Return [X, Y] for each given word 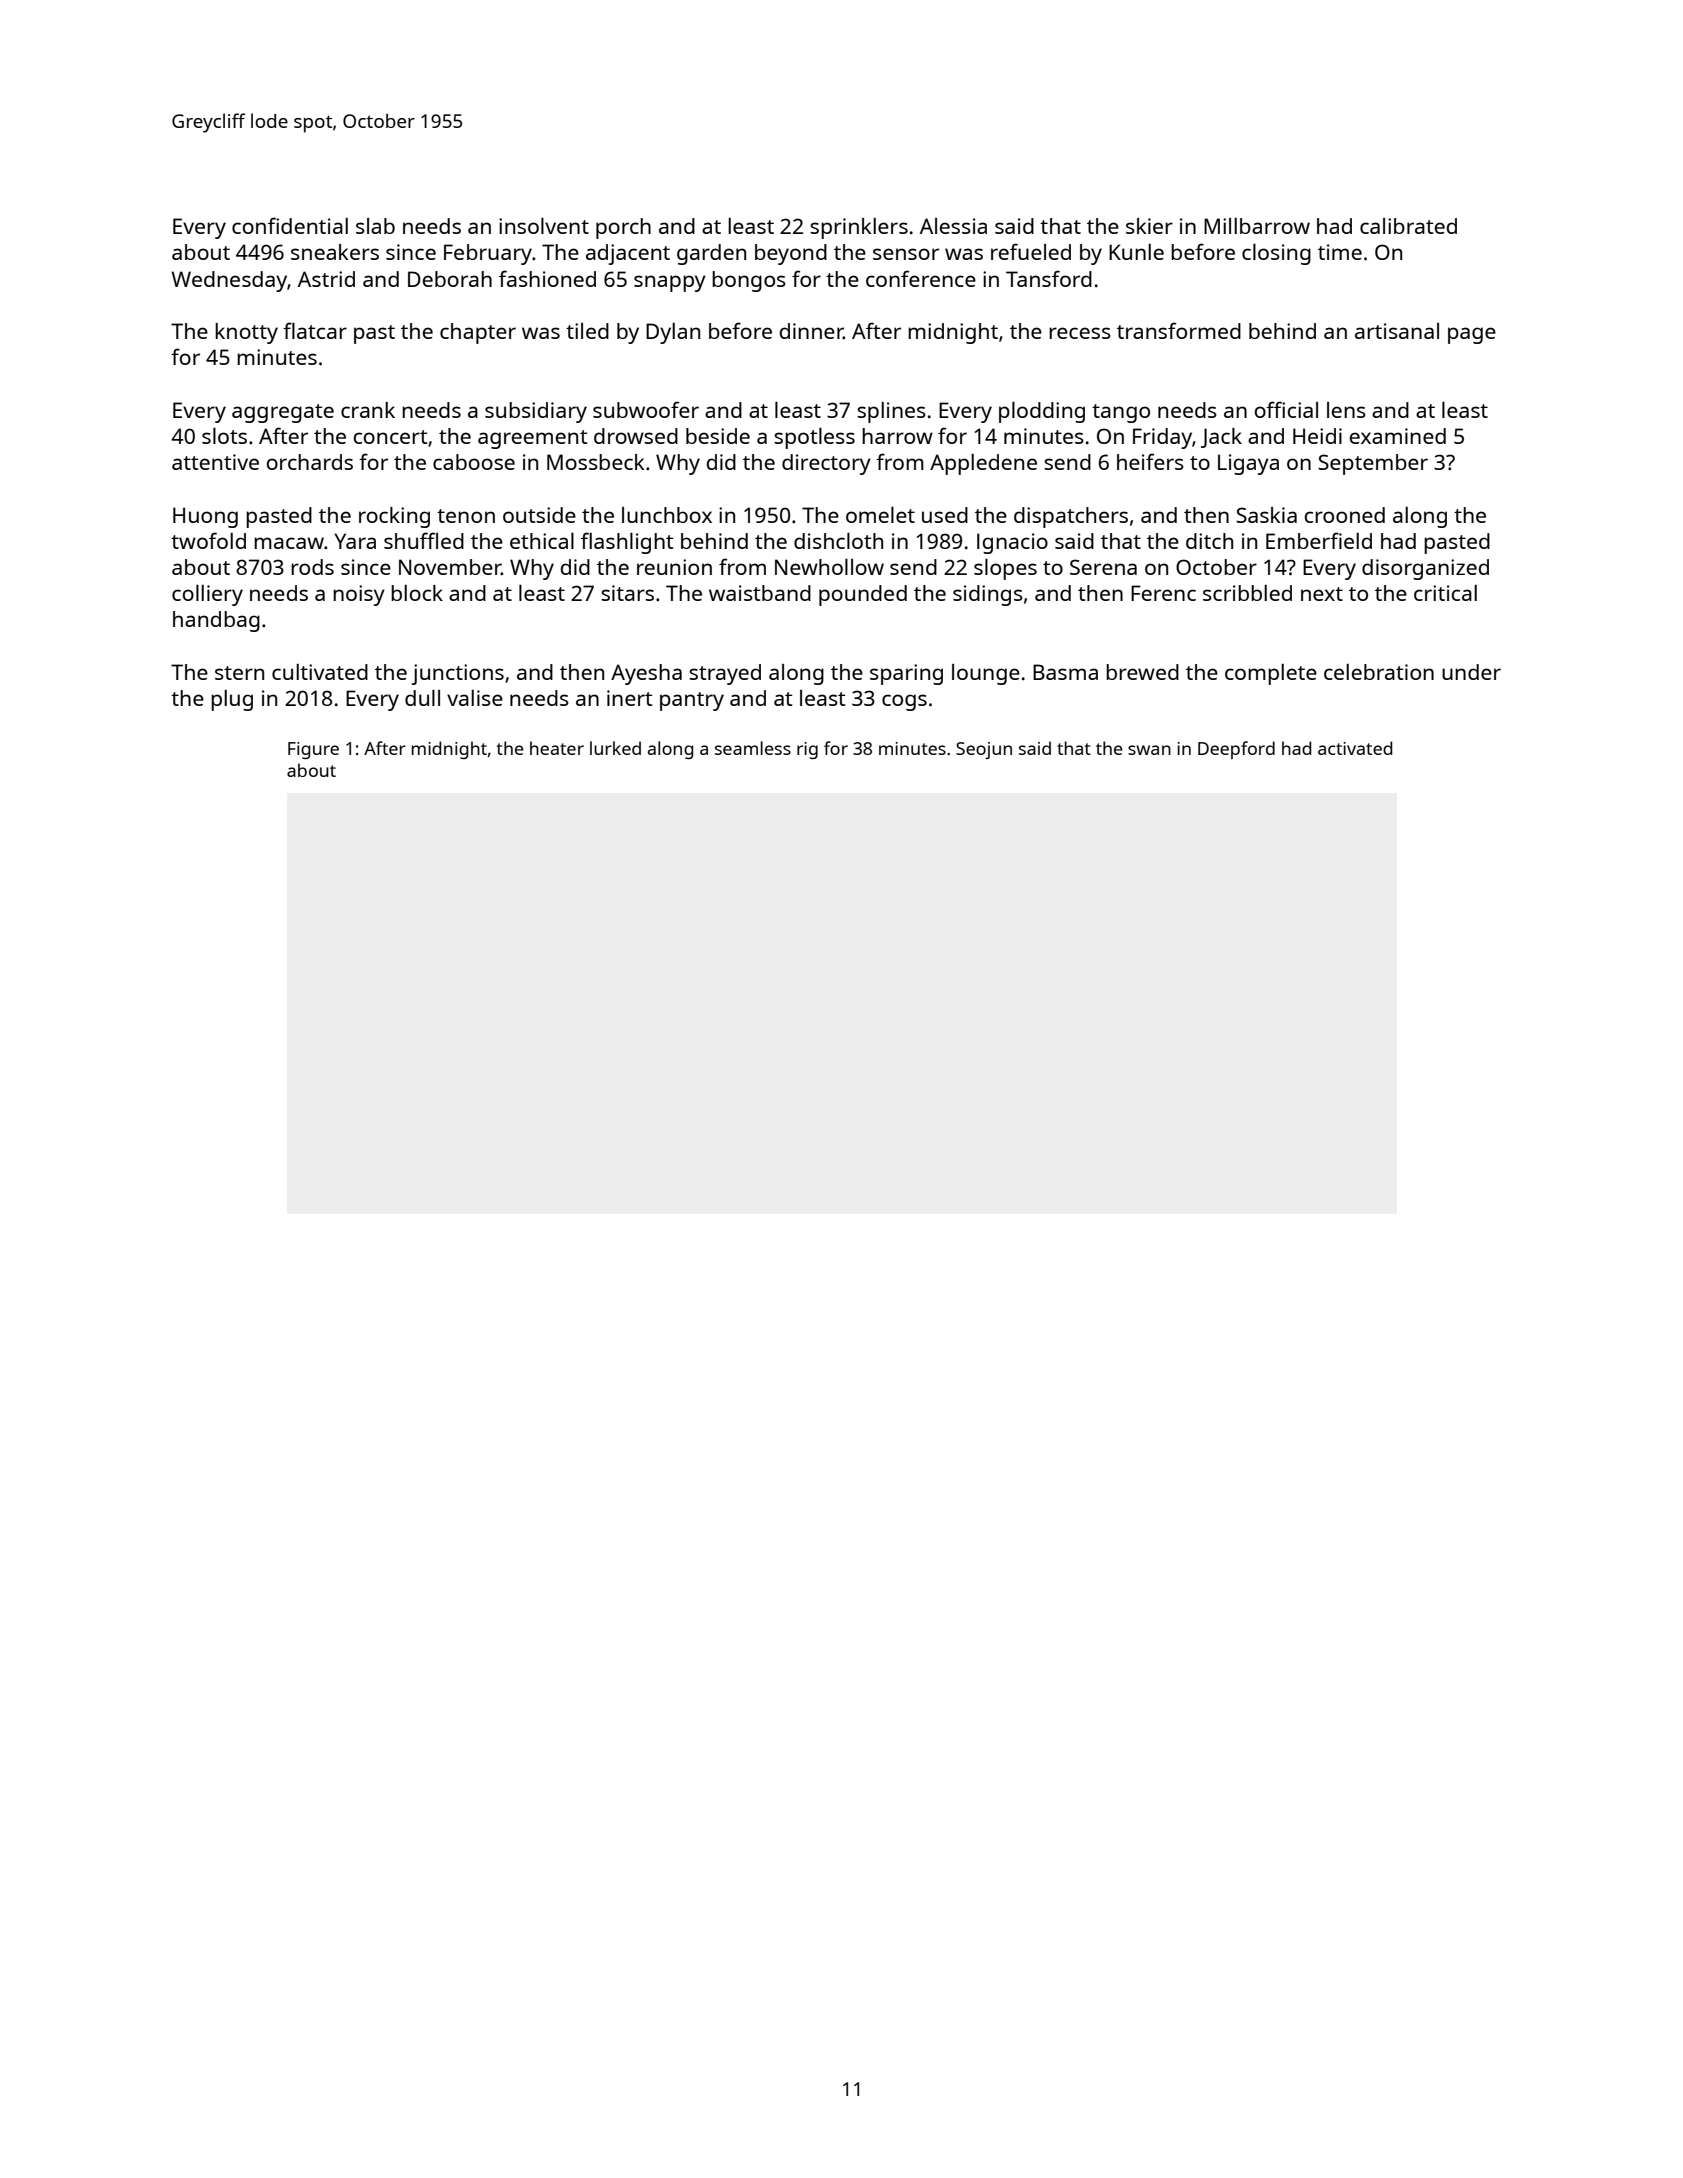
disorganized [1425, 569]
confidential [290, 225]
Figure [313, 750]
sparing [906, 674]
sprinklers [859, 228]
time [1340, 252]
